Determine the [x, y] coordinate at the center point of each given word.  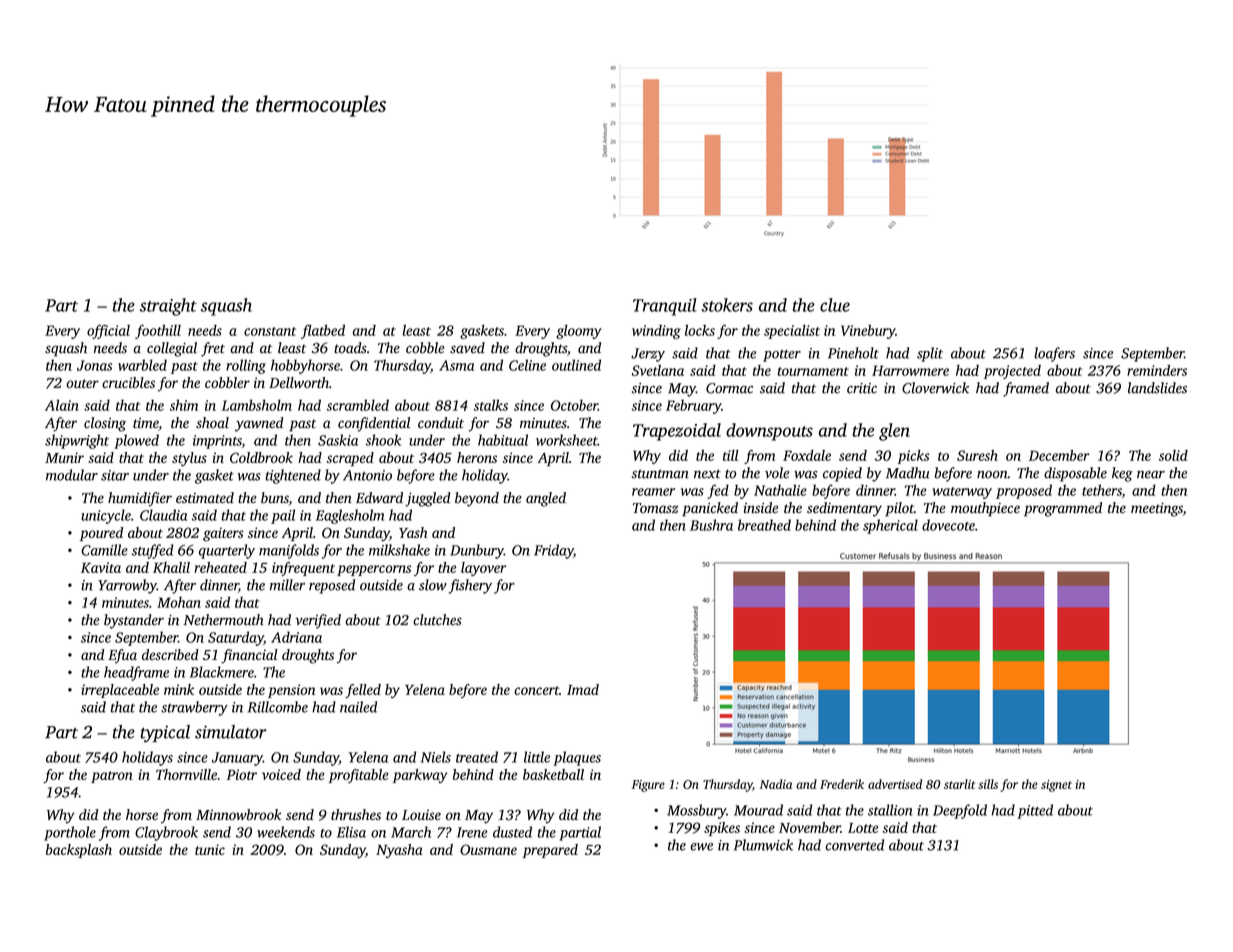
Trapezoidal [677, 432]
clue [835, 305]
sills [988, 784]
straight [168, 307]
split [930, 354]
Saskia [338, 440]
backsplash [79, 851]
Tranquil [665, 307]
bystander [134, 621]
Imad [583, 689]
